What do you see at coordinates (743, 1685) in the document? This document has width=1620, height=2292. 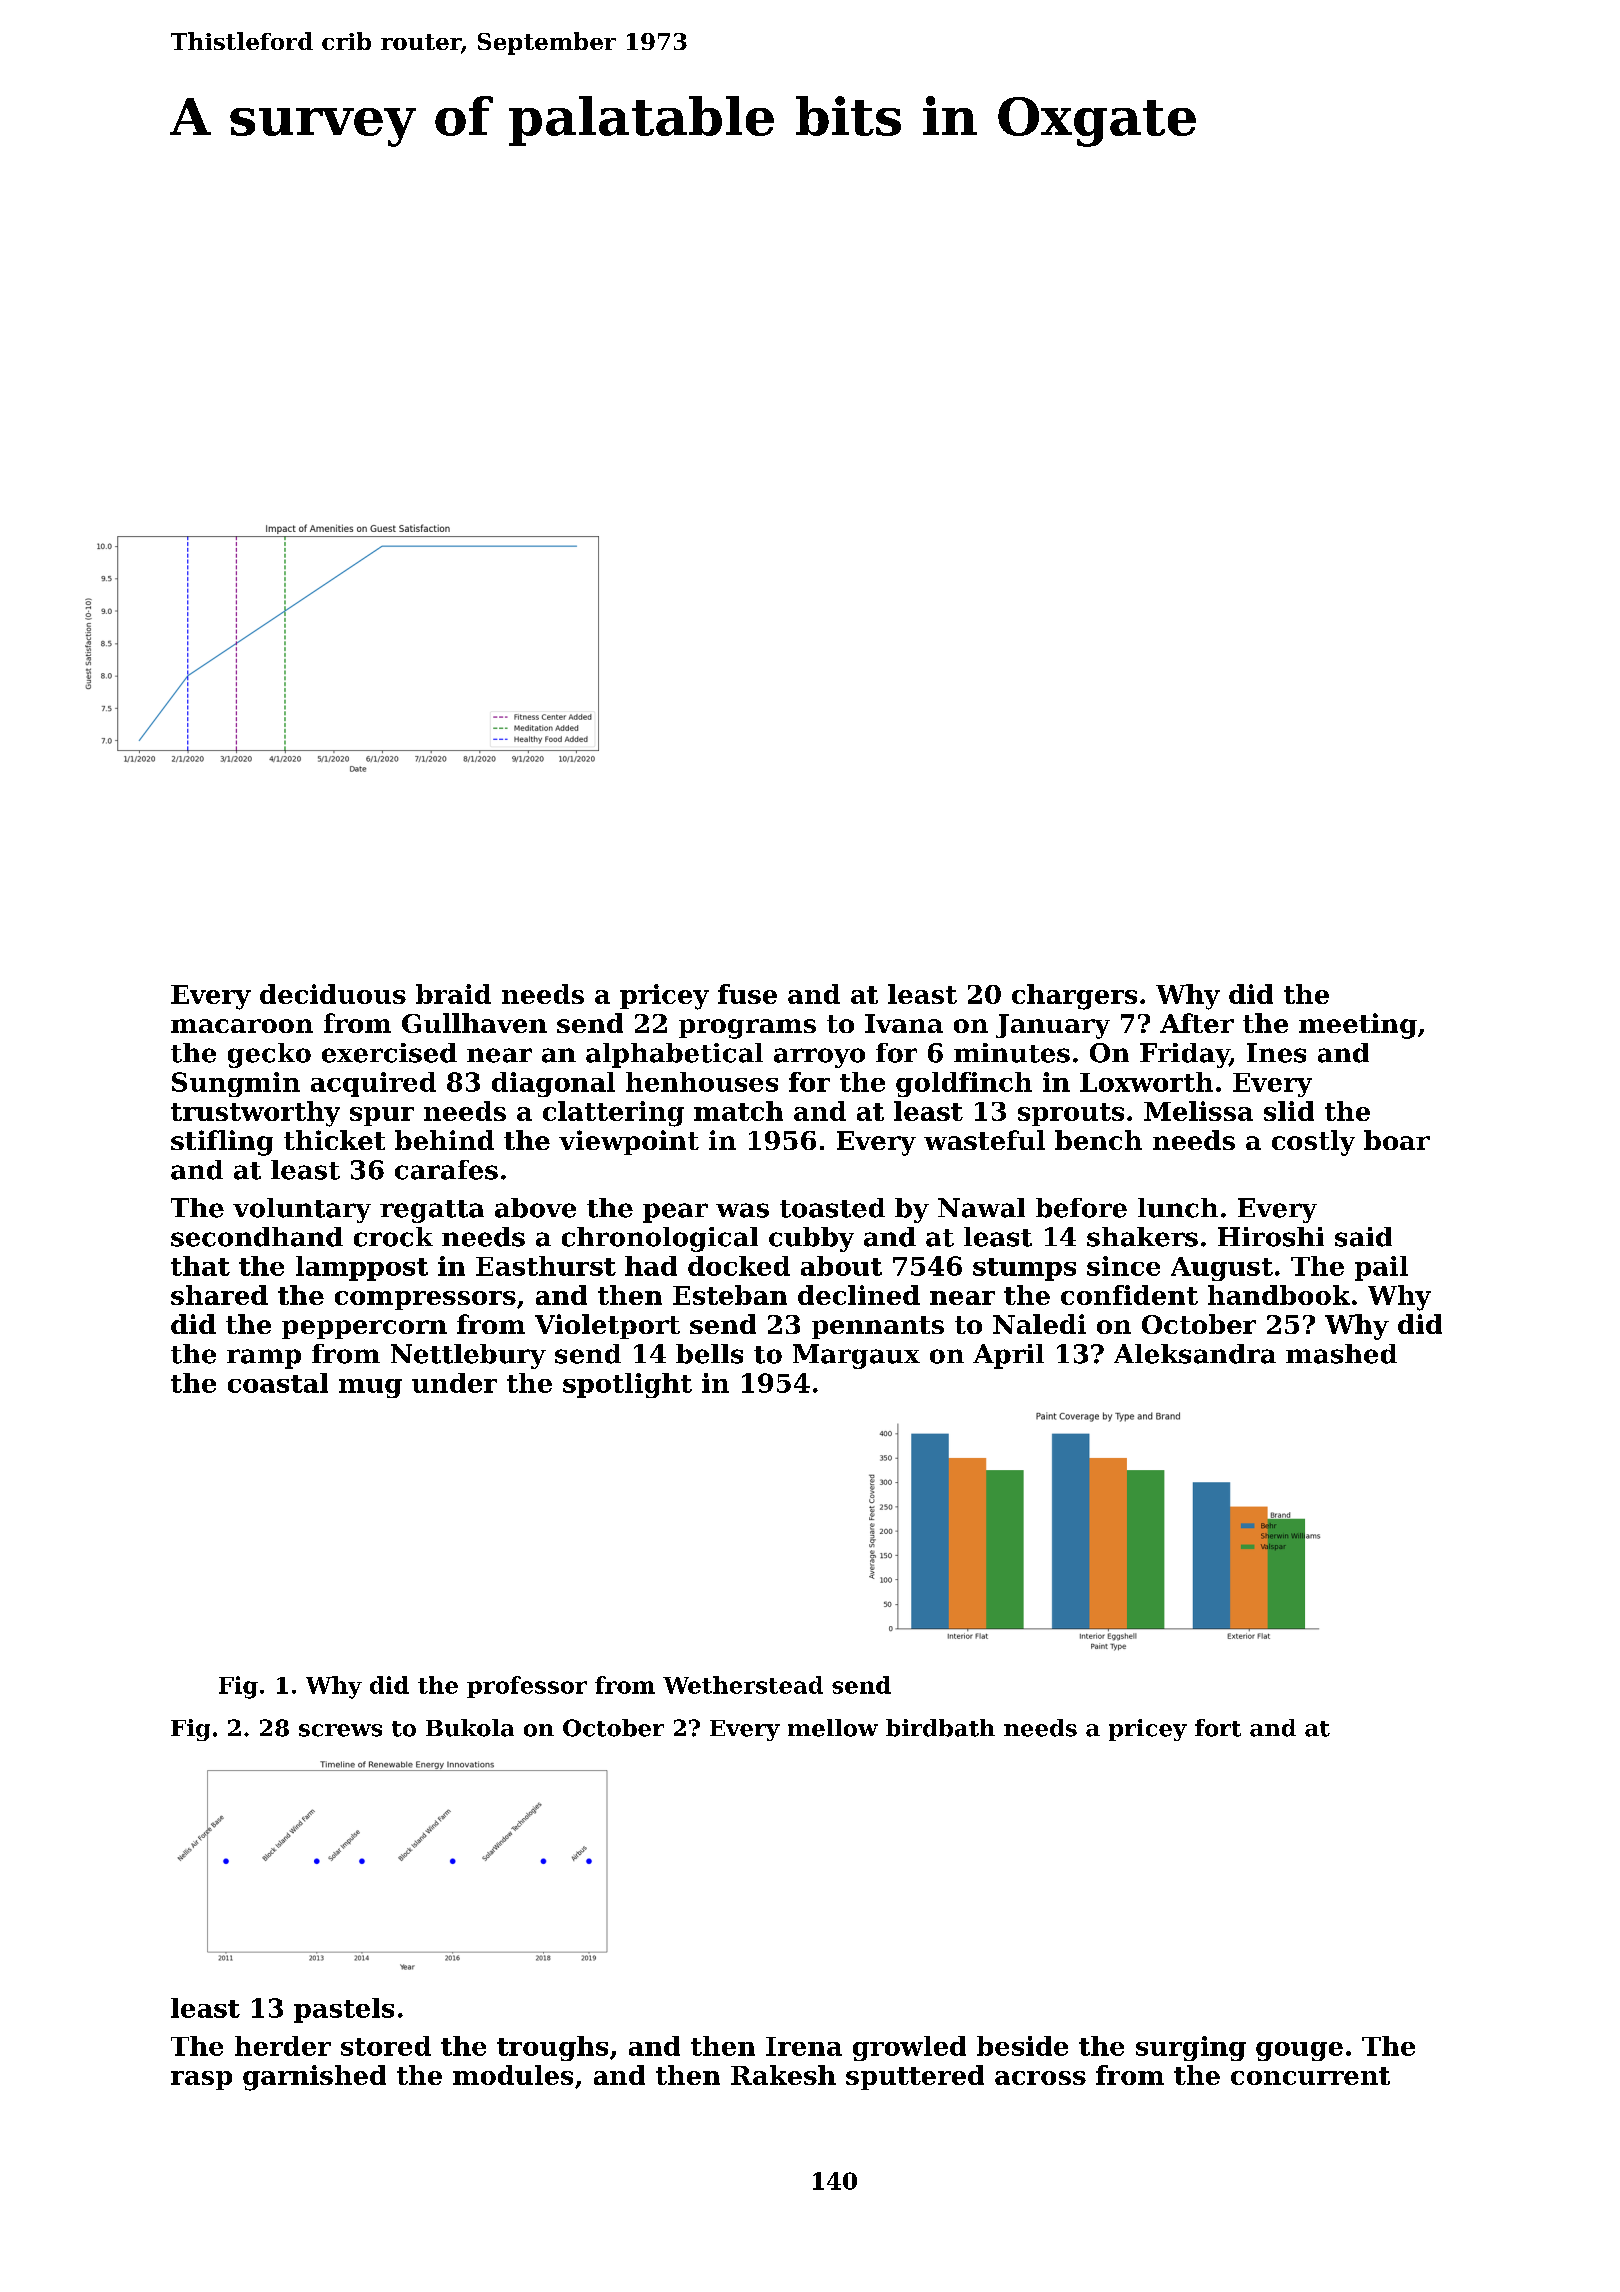 I see `Wetherstead` at bounding box center [743, 1685].
